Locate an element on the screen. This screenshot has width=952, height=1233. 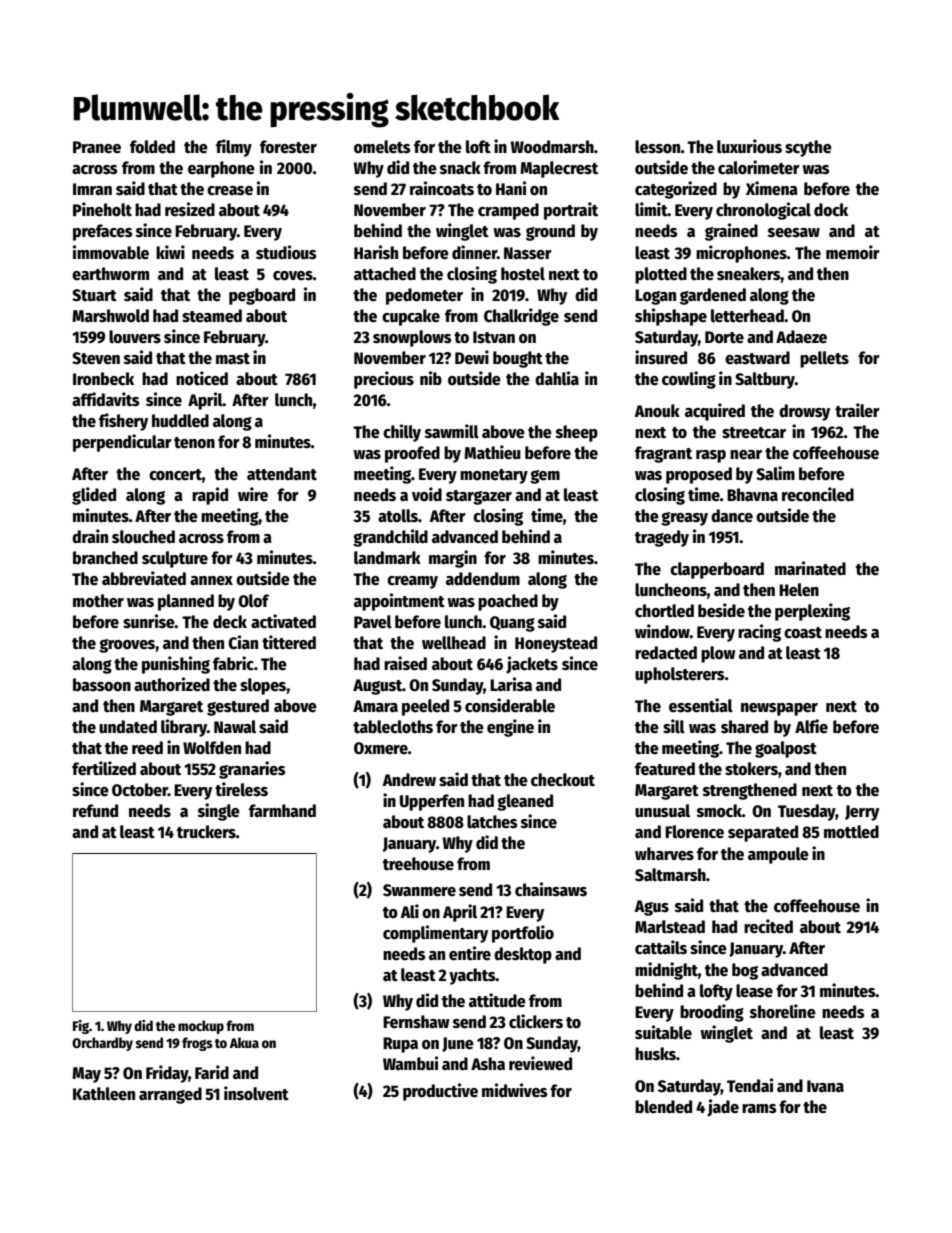
sheep is located at coordinates (577, 433).
